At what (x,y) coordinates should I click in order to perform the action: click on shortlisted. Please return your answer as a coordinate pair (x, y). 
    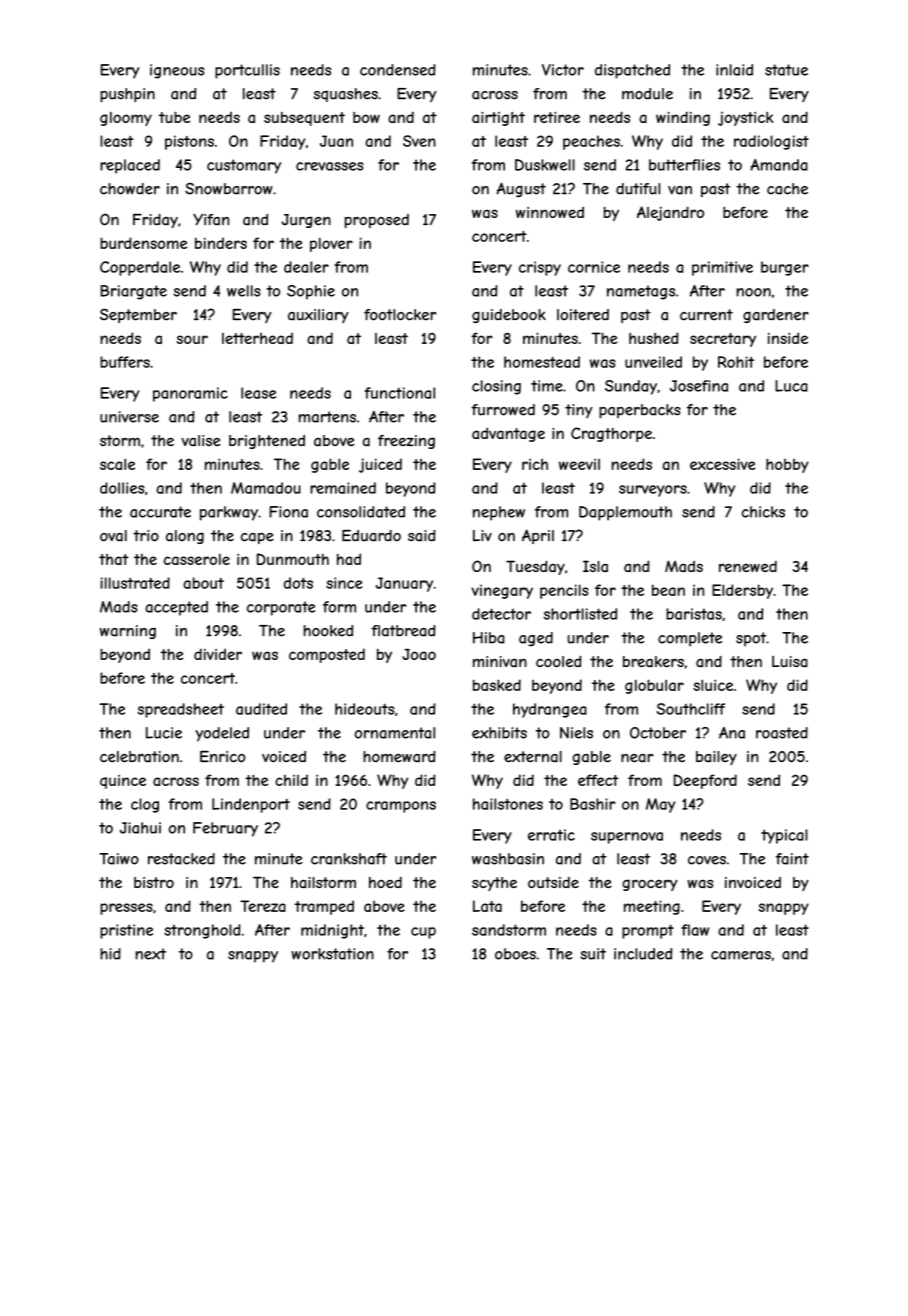
    Looking at the image, I should click on (580, 614).
